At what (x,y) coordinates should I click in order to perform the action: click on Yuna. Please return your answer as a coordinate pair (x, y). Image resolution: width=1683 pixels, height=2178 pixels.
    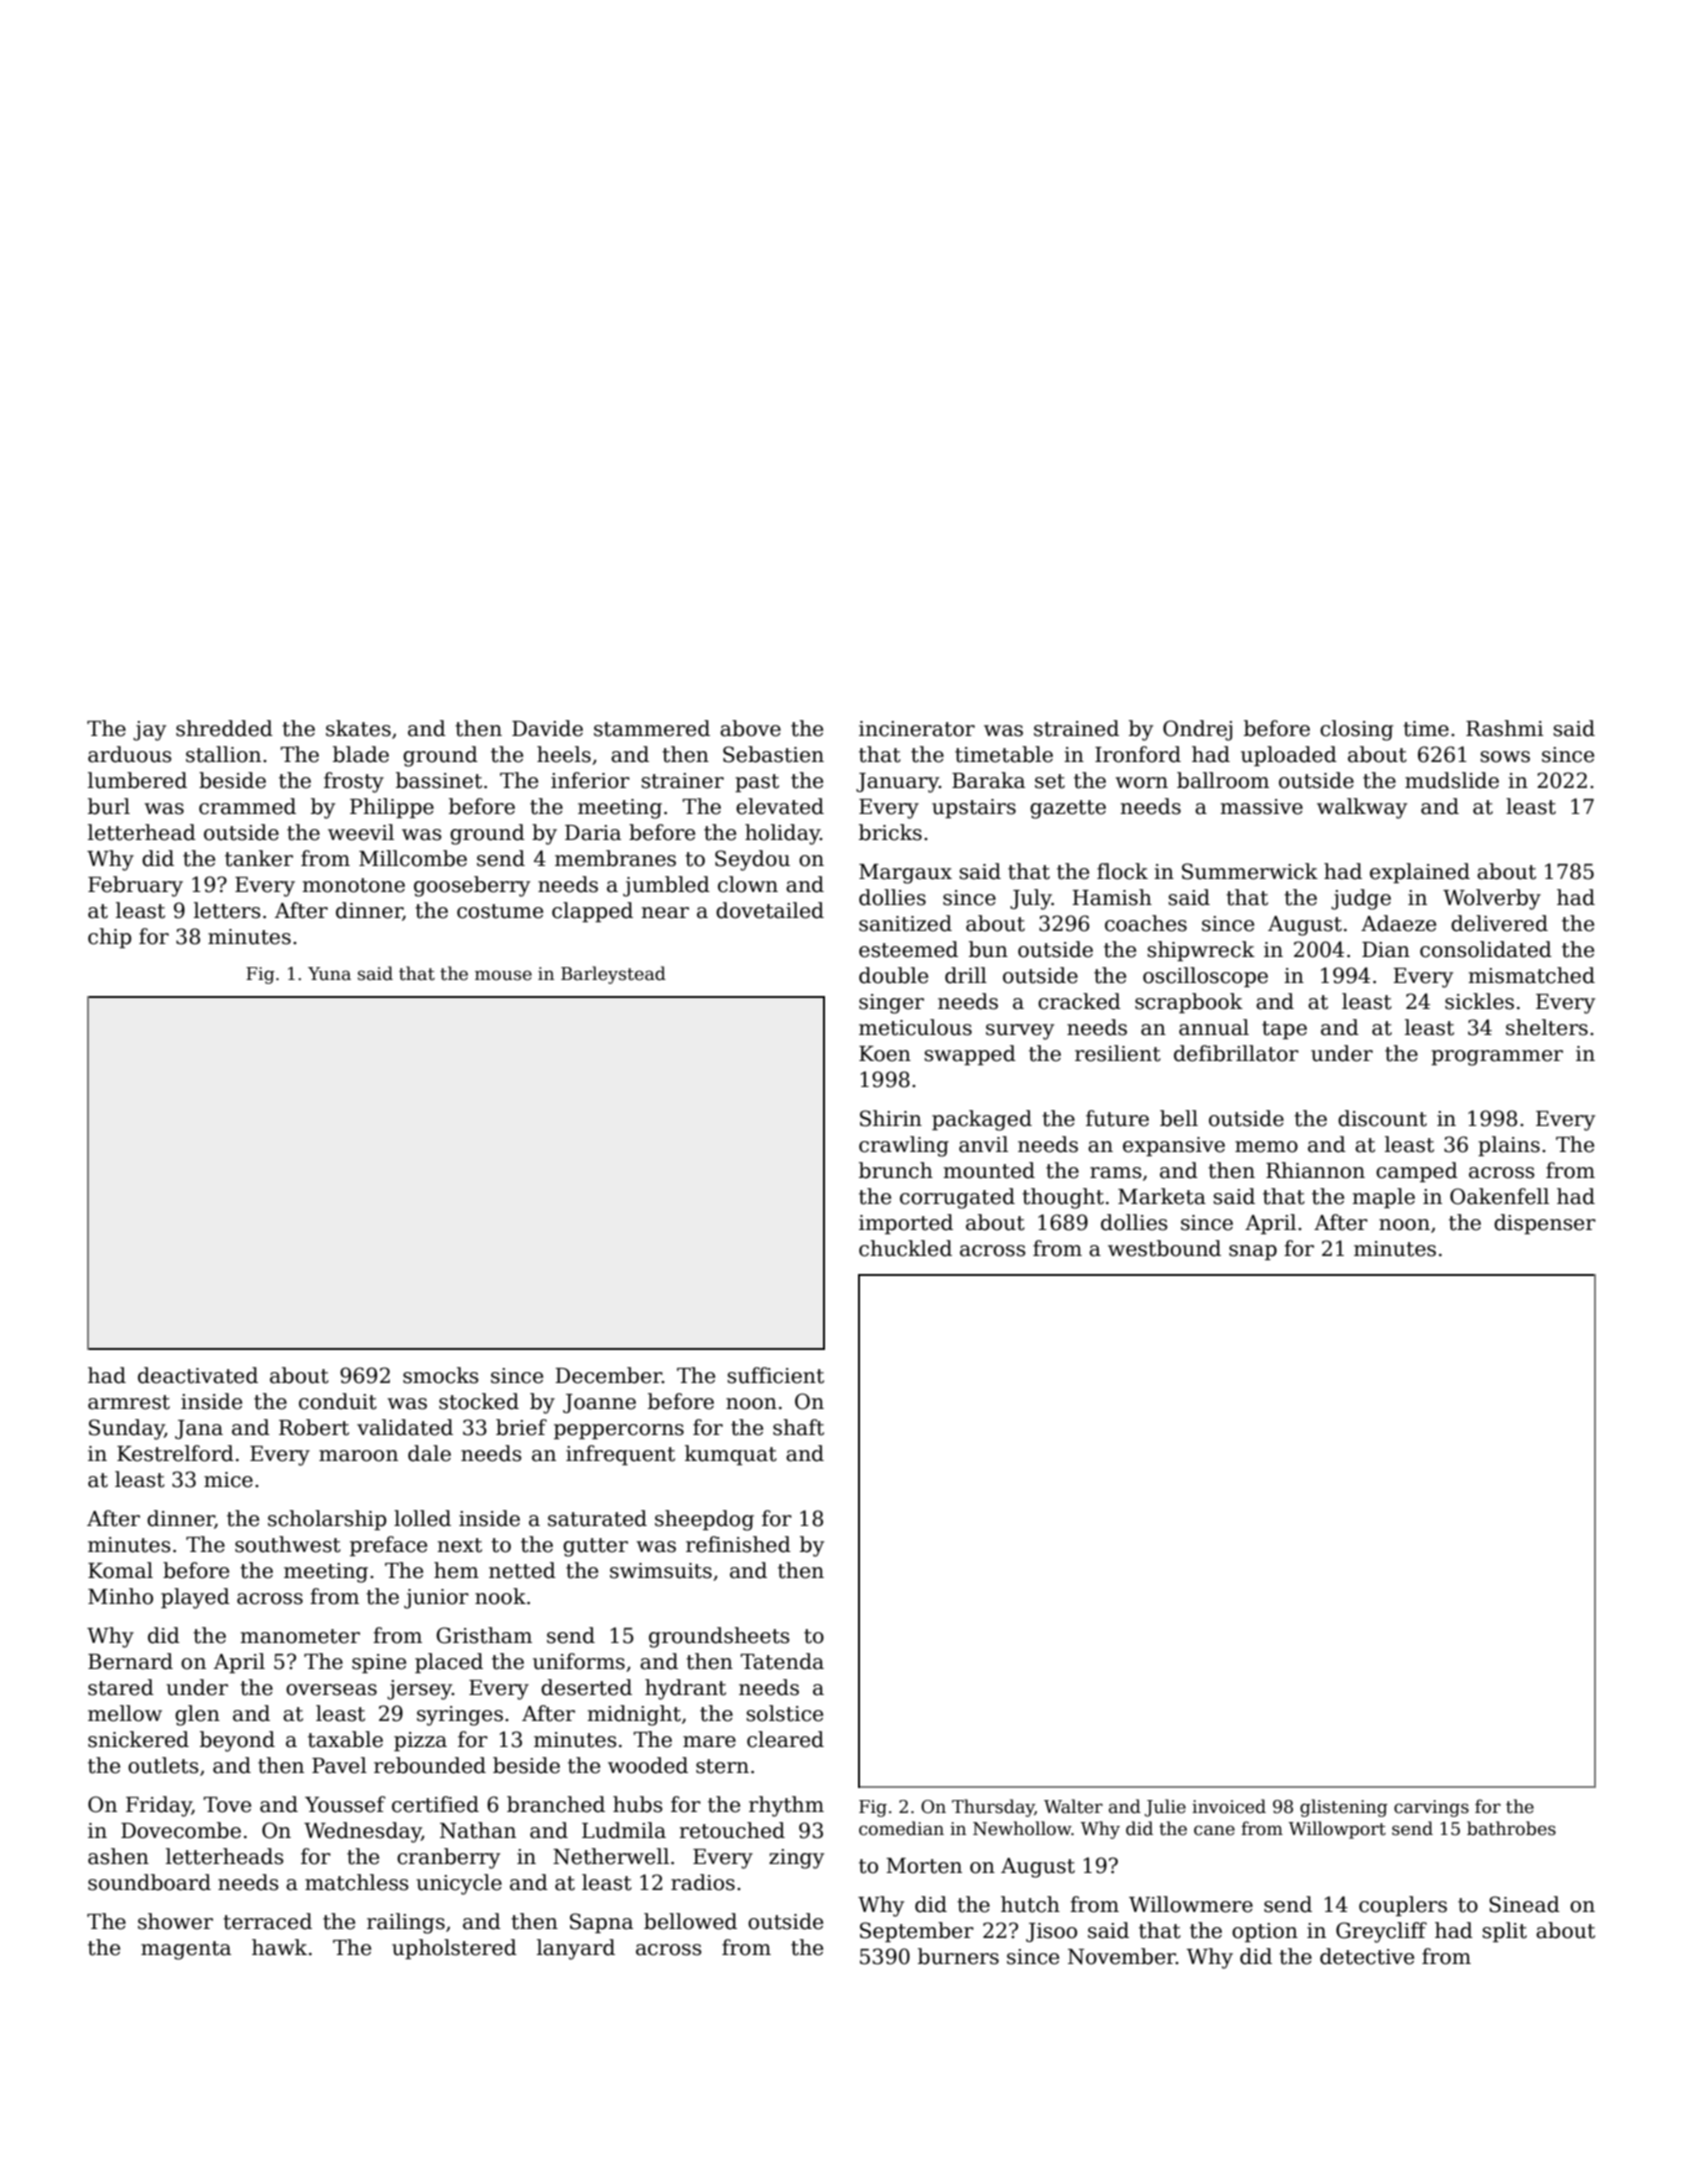
    Looking at the image, I should click on (329, 974).
